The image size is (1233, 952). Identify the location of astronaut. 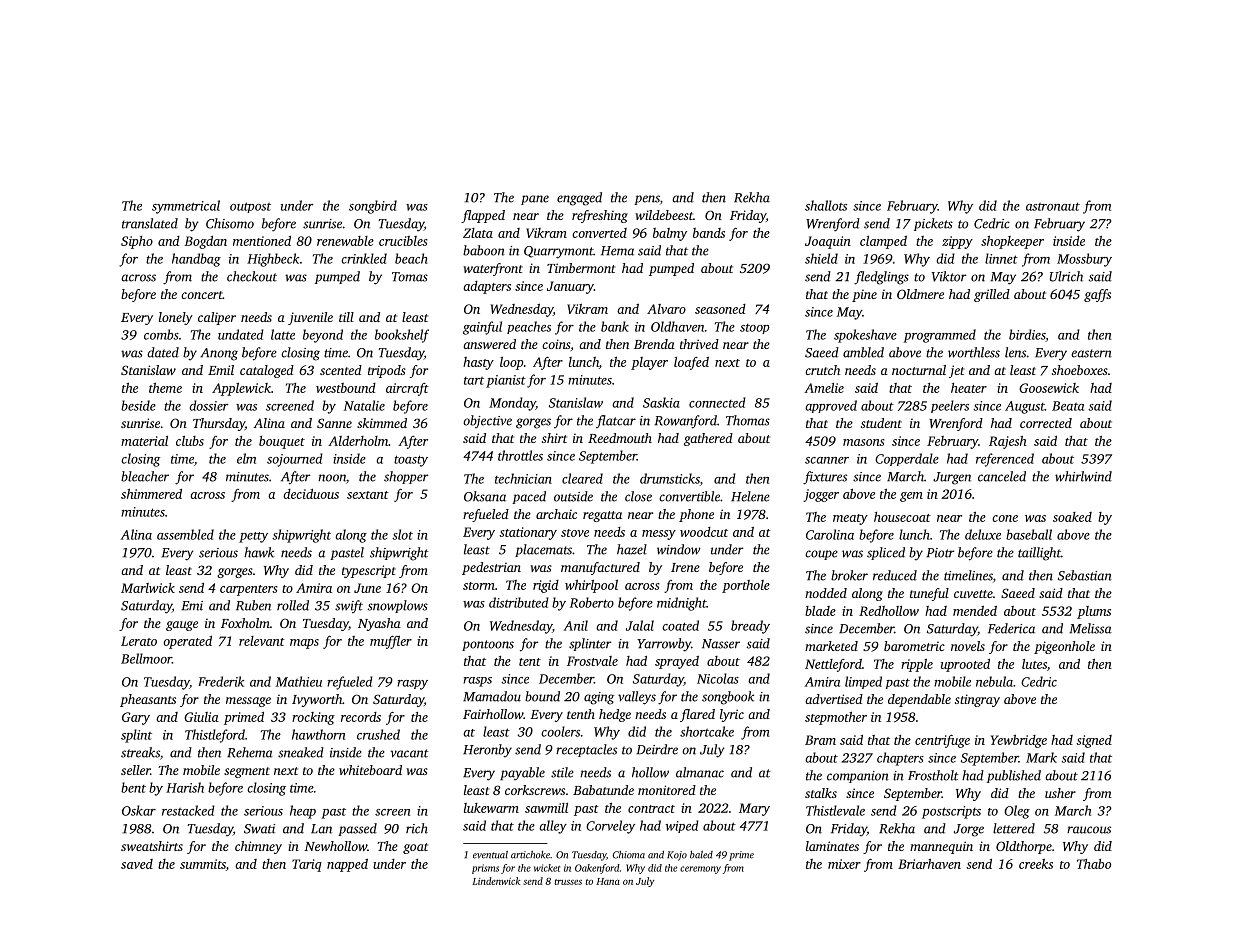
(1053, 206).
